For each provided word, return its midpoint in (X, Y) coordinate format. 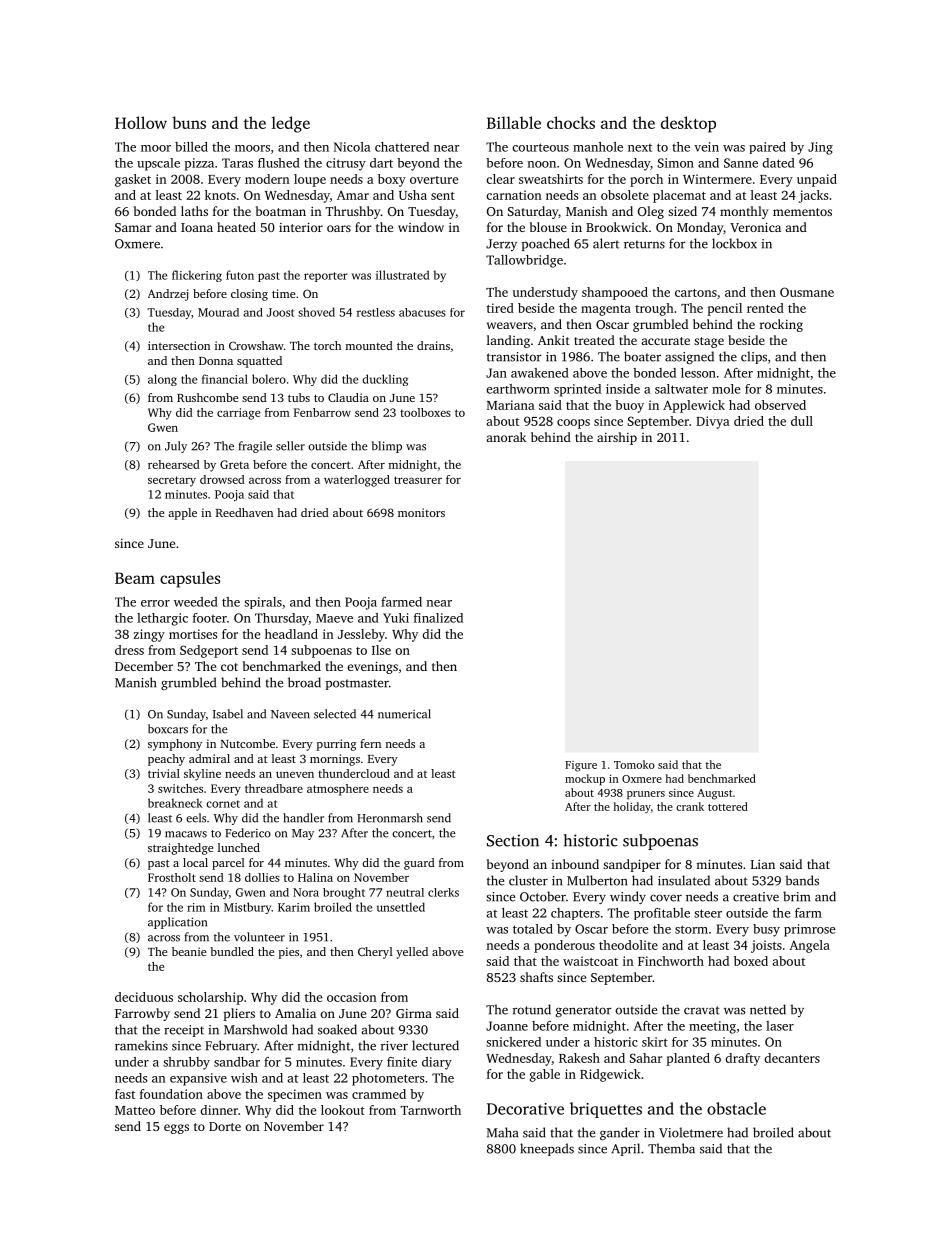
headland (291, 634)
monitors (421, 512)
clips (754, 357)
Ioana (197, 227)
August (715, 794)
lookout (343, 1110)
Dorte (225, 1126)
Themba (671, 1148)
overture (434, 180)
